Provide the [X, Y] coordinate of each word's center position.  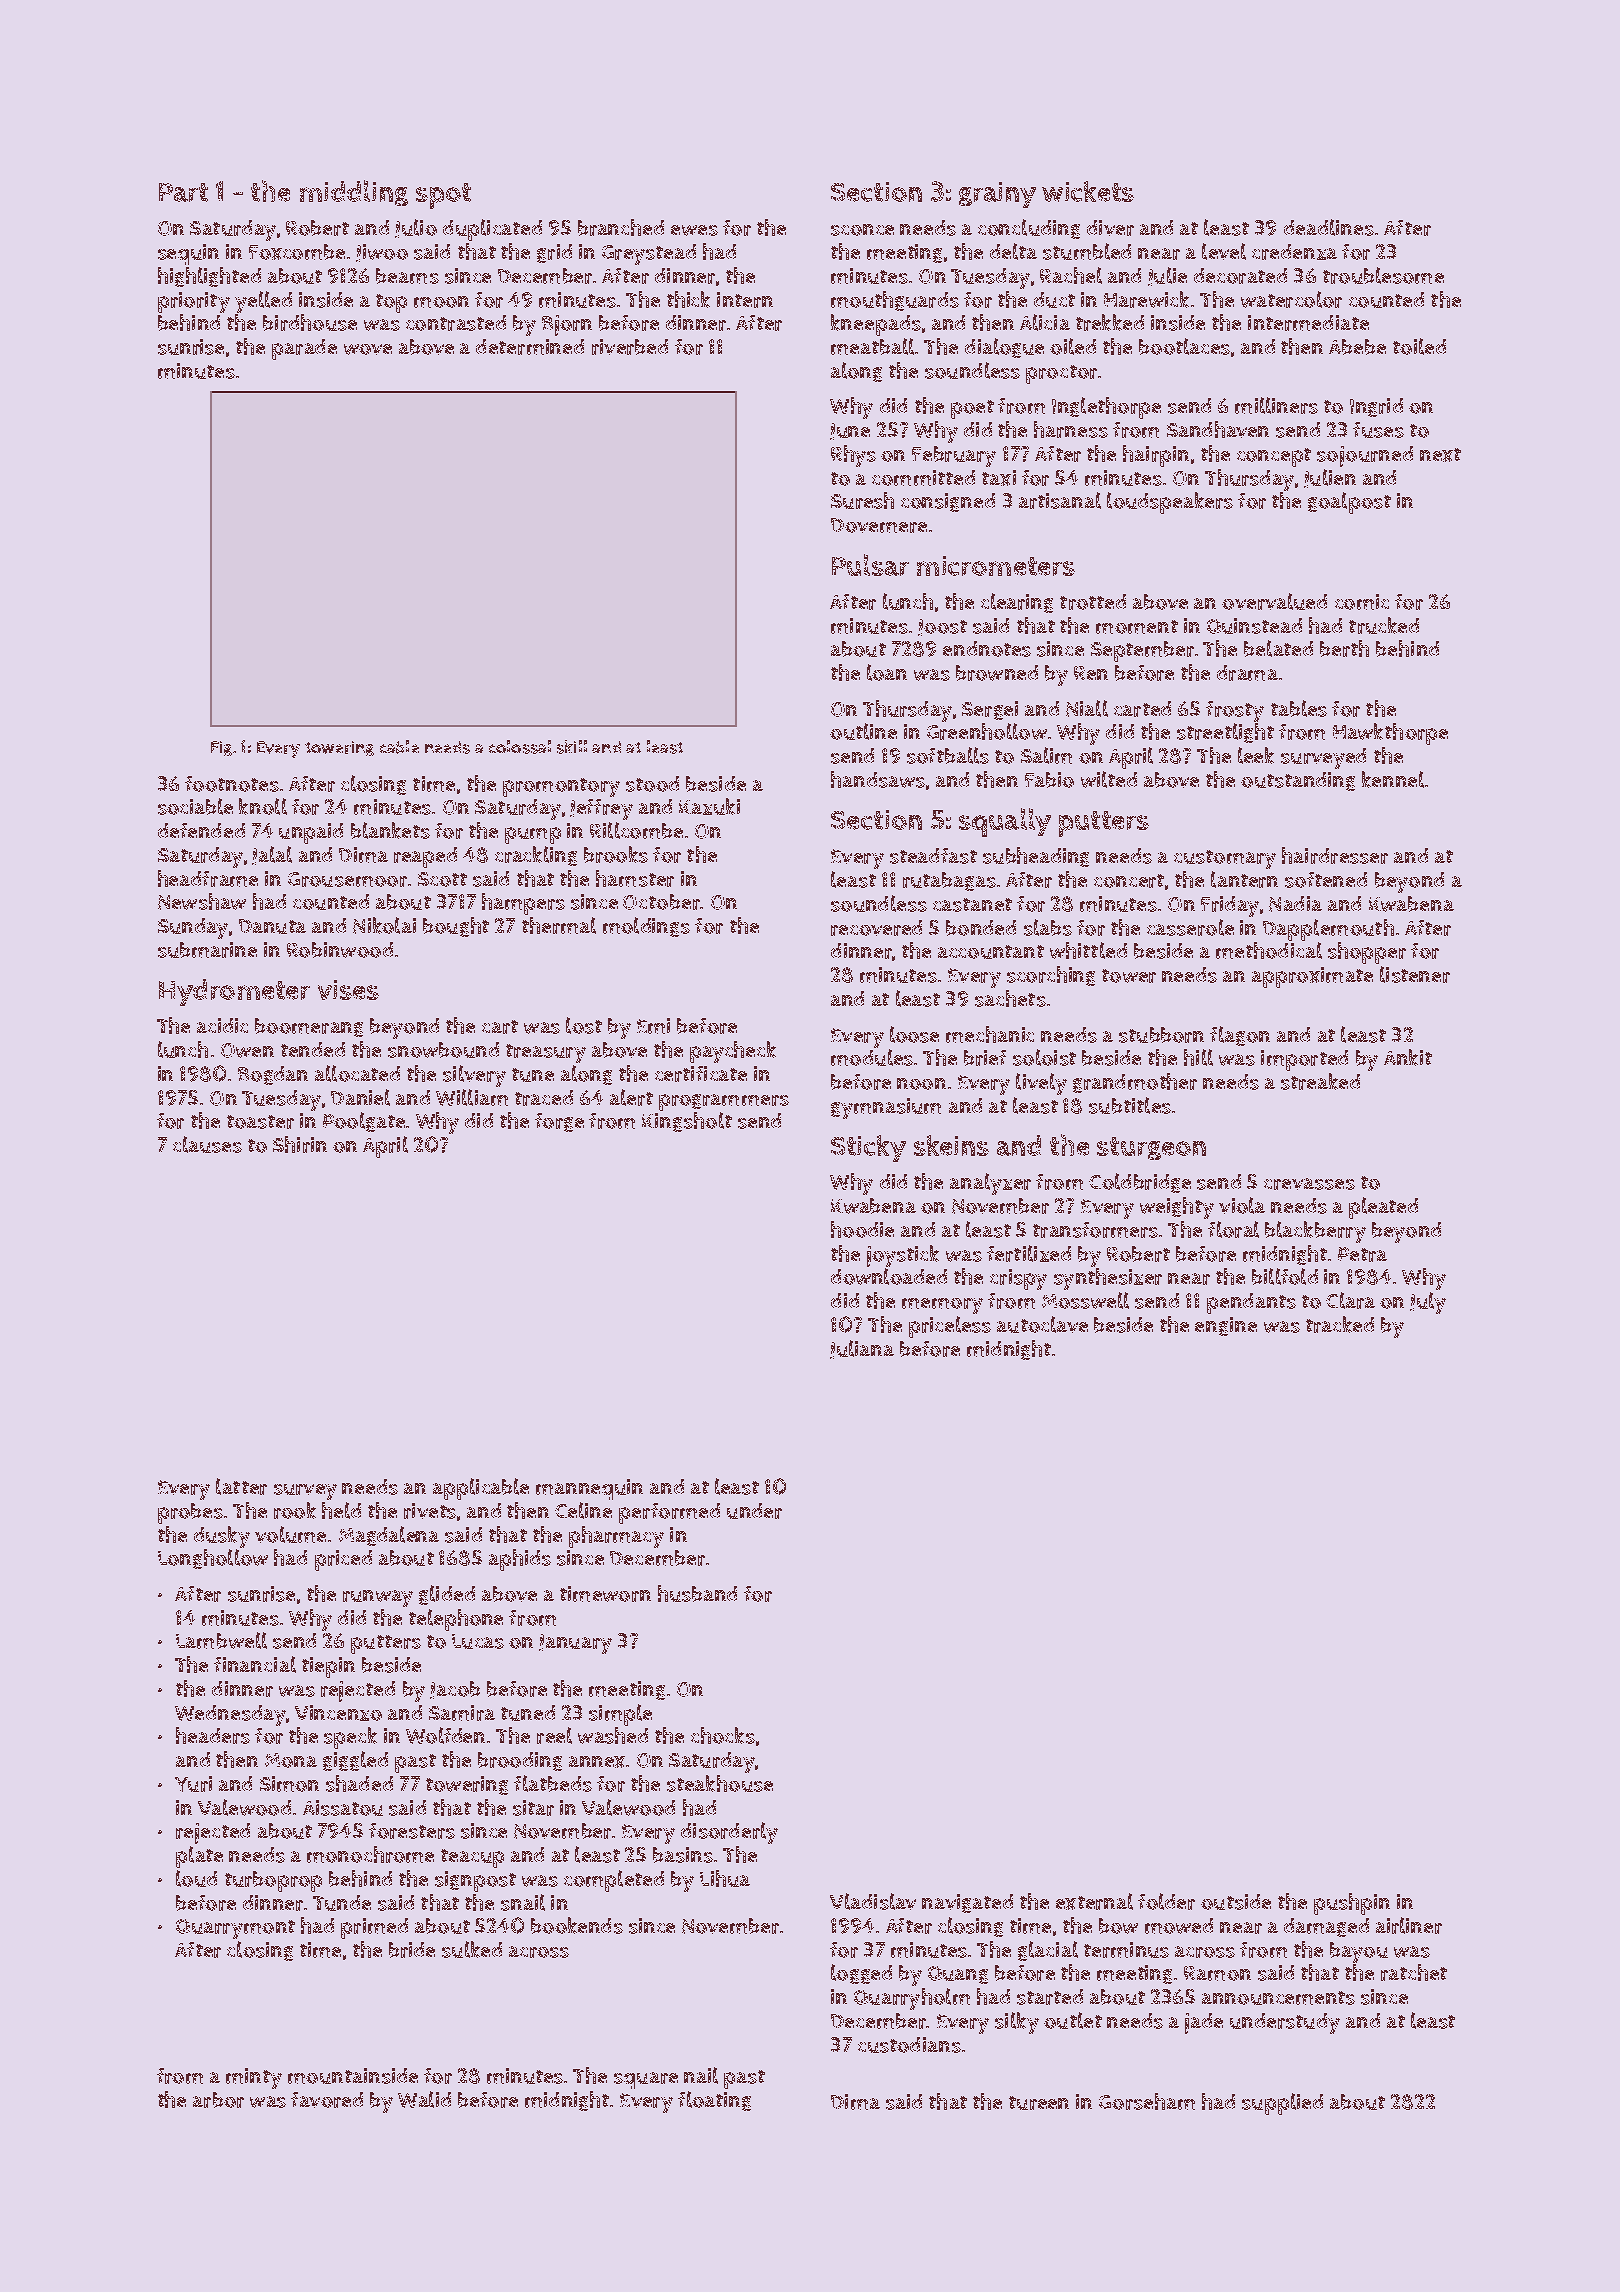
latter [241, 1486]
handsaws [878, 779]
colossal [520, 747]
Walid [424, 2099]
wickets [1088, 191]
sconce [862, 230]
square [646, 2080]
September [1142, 651]
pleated [1383, 1208]
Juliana [862, 1349]
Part [183, 192]
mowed [1179, 1926]
